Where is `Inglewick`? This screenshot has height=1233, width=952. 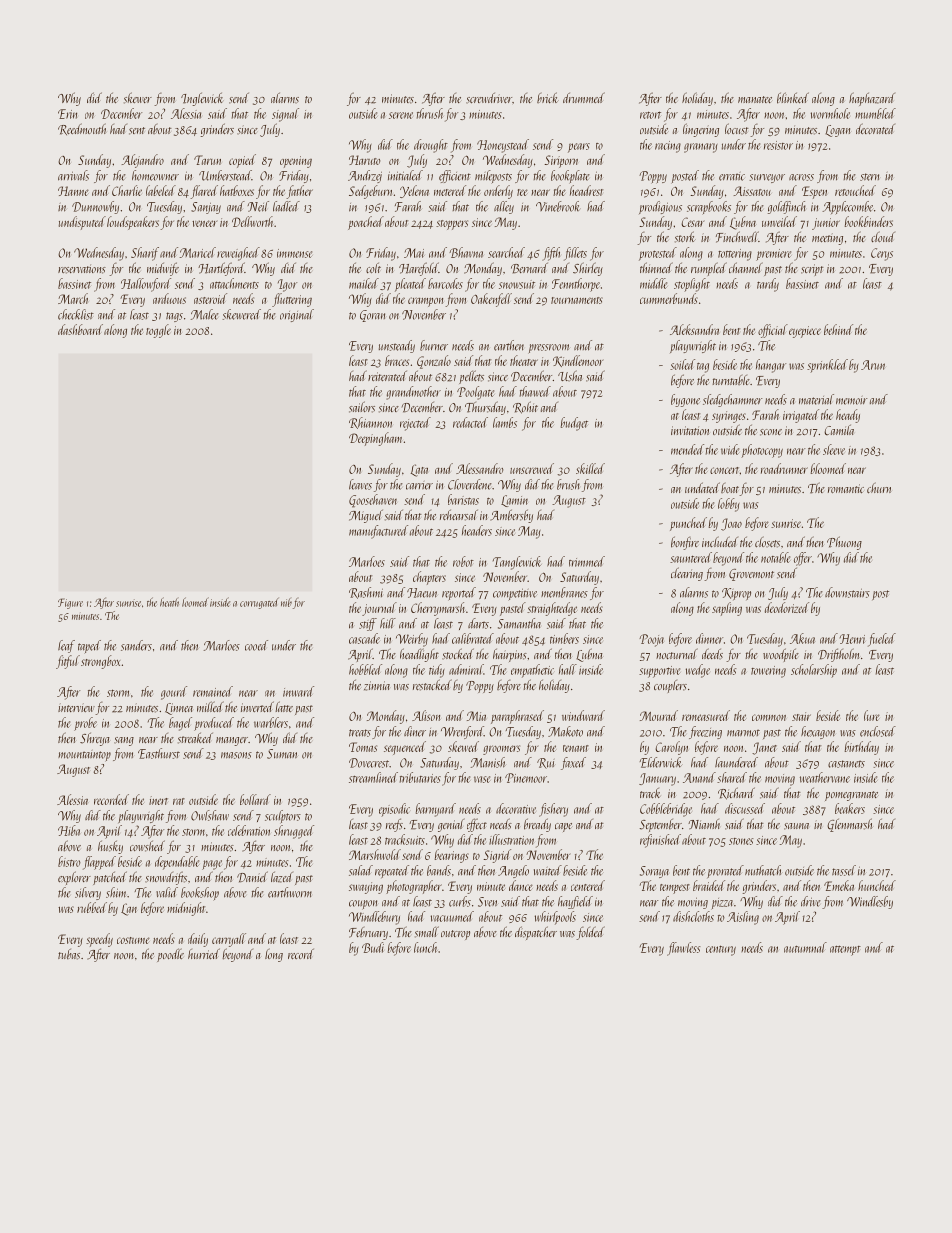 Inglewick is located at coordinates (202, 99).
